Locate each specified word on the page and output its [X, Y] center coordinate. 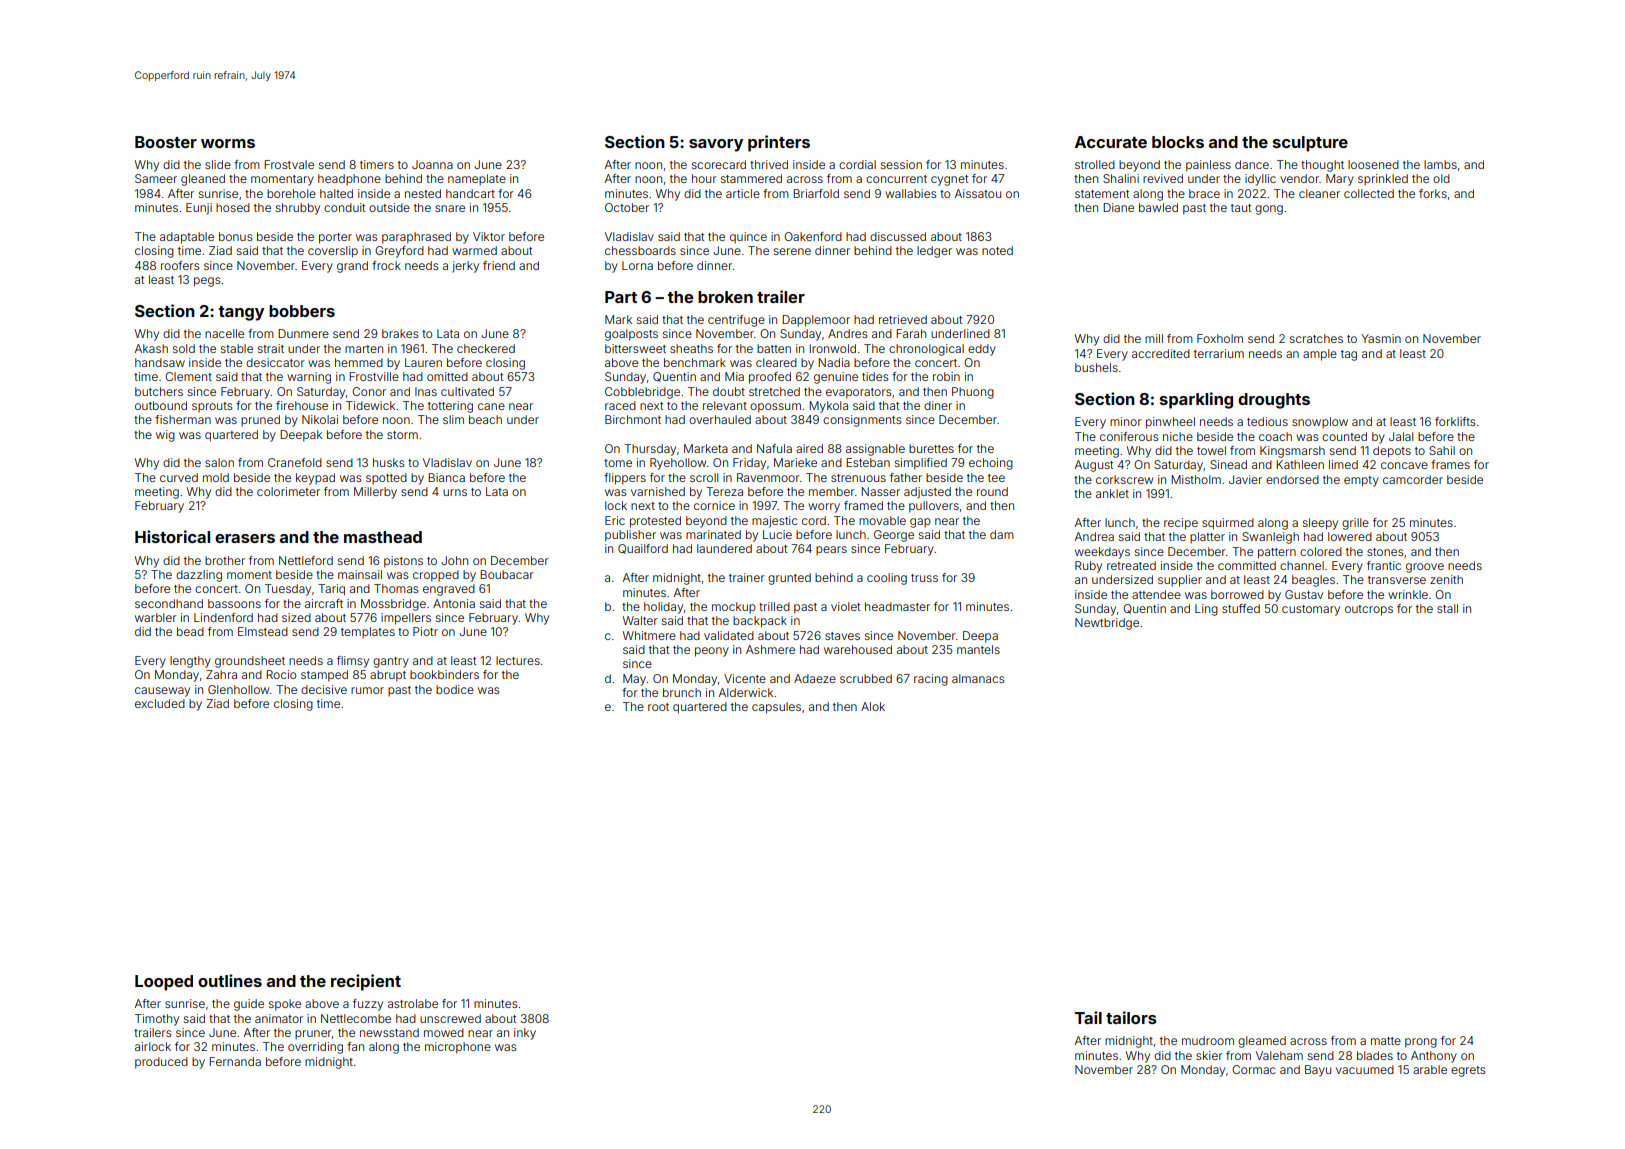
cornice [714, 505]
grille [1355, 524]
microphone [458, 1048]
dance [1252, 164]
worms [228, 143]
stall [1447, 608]
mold [216, 477]
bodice [455, 689]
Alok [873, 706]
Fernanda [235, 1061]
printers [779, 143]
